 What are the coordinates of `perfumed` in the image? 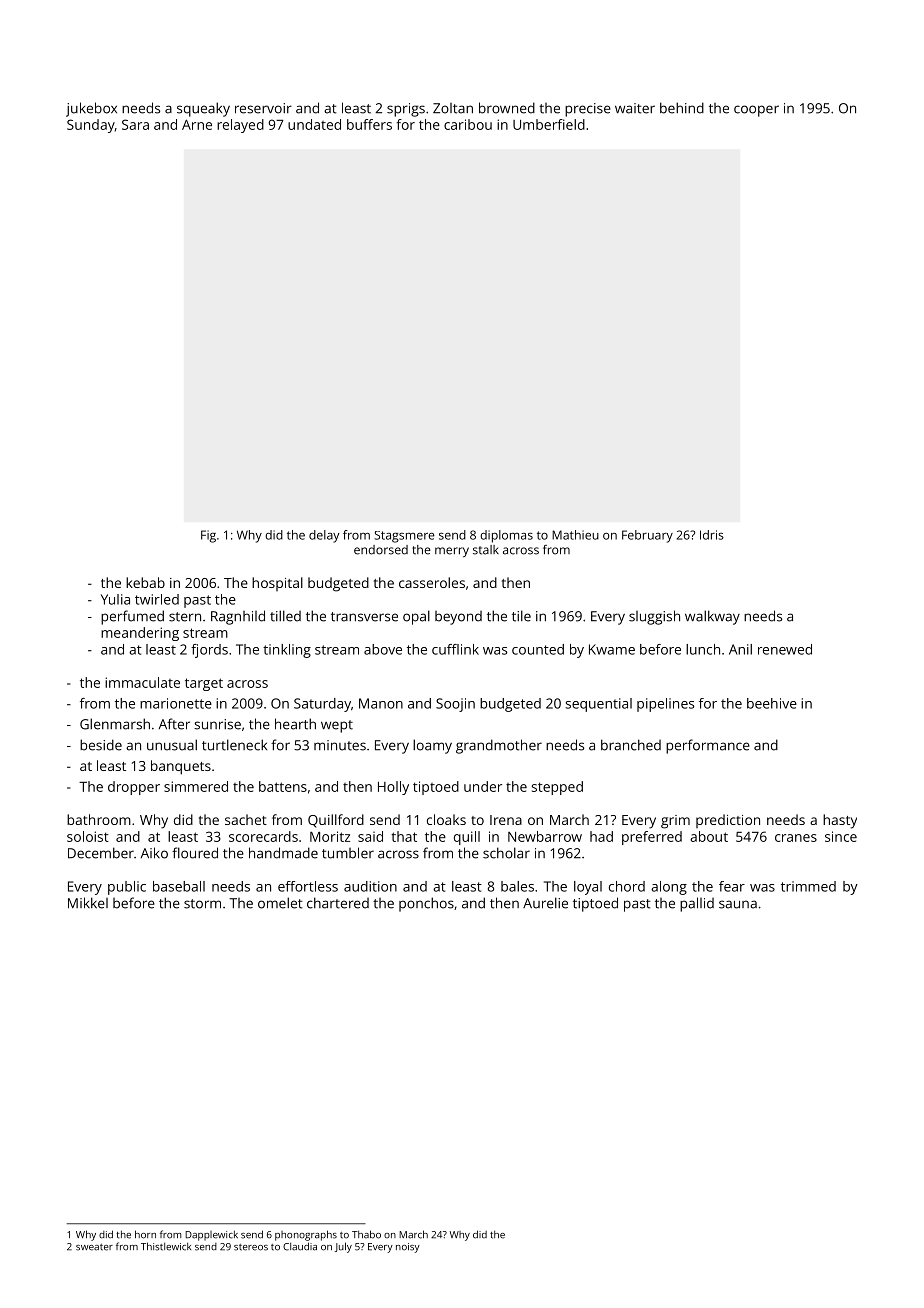 It's located at (132, 617).
